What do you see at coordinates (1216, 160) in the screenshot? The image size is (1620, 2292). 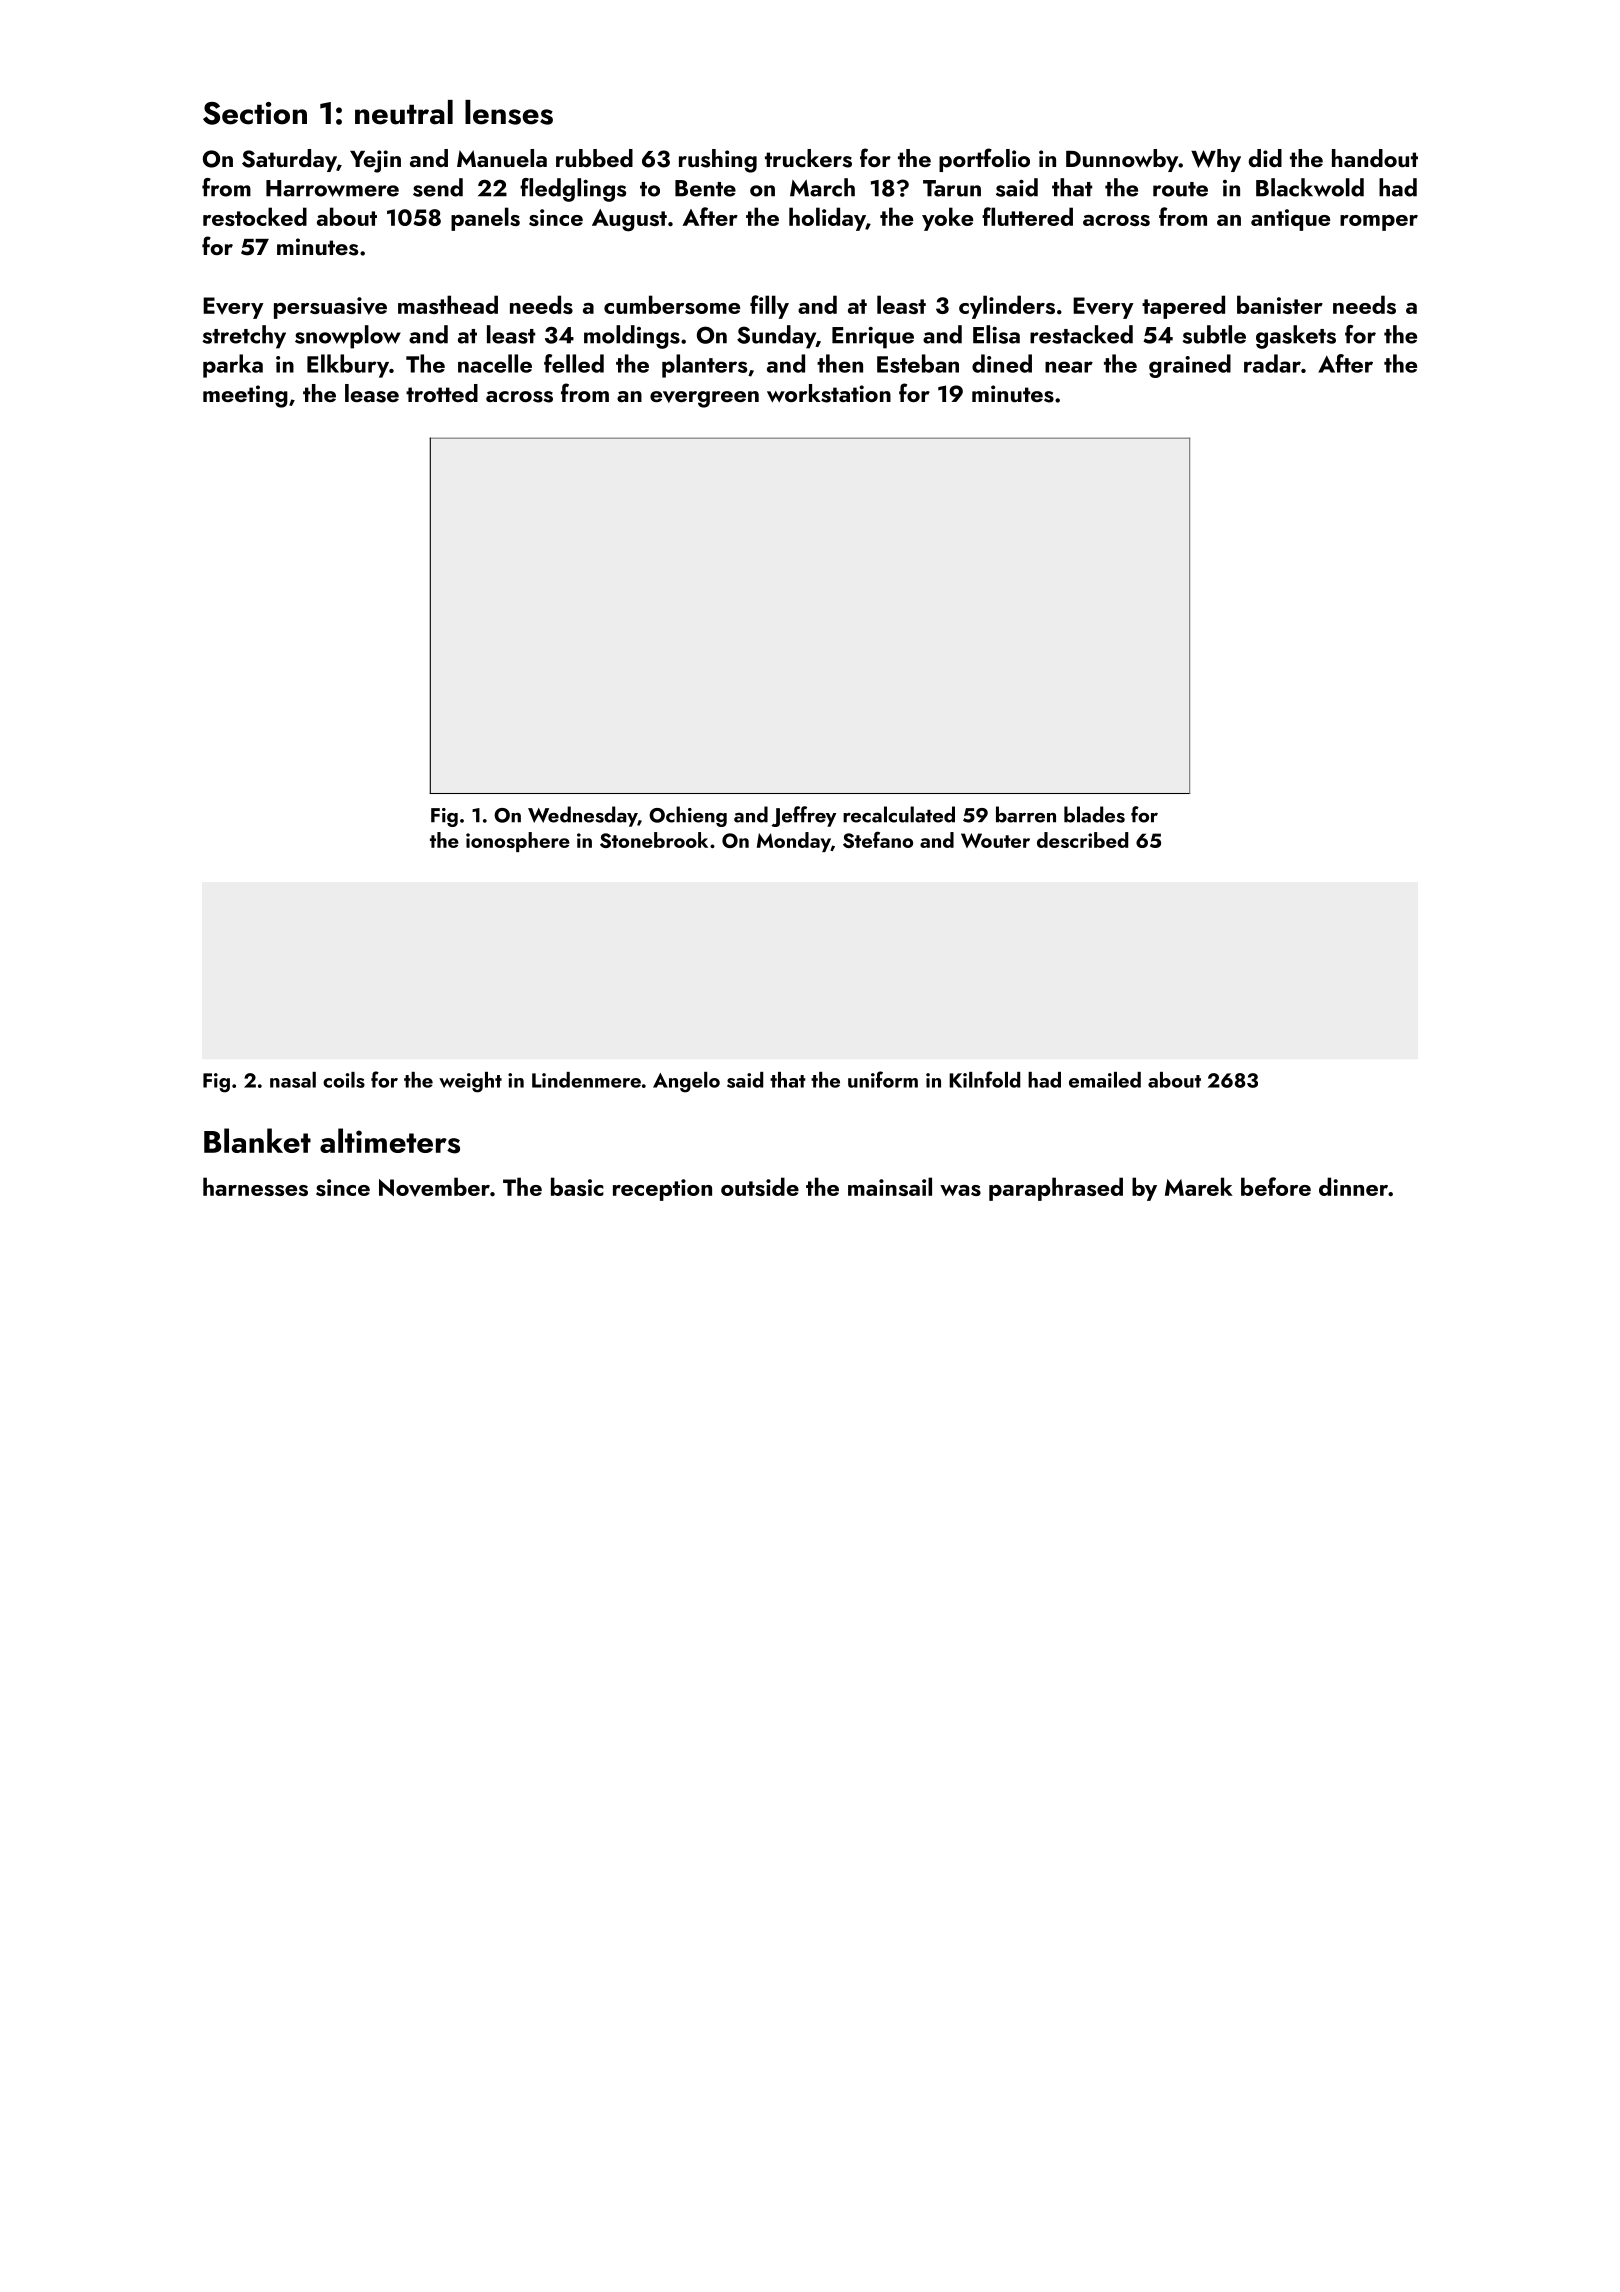 I see `Why` at bounding box center [1216, 160].
